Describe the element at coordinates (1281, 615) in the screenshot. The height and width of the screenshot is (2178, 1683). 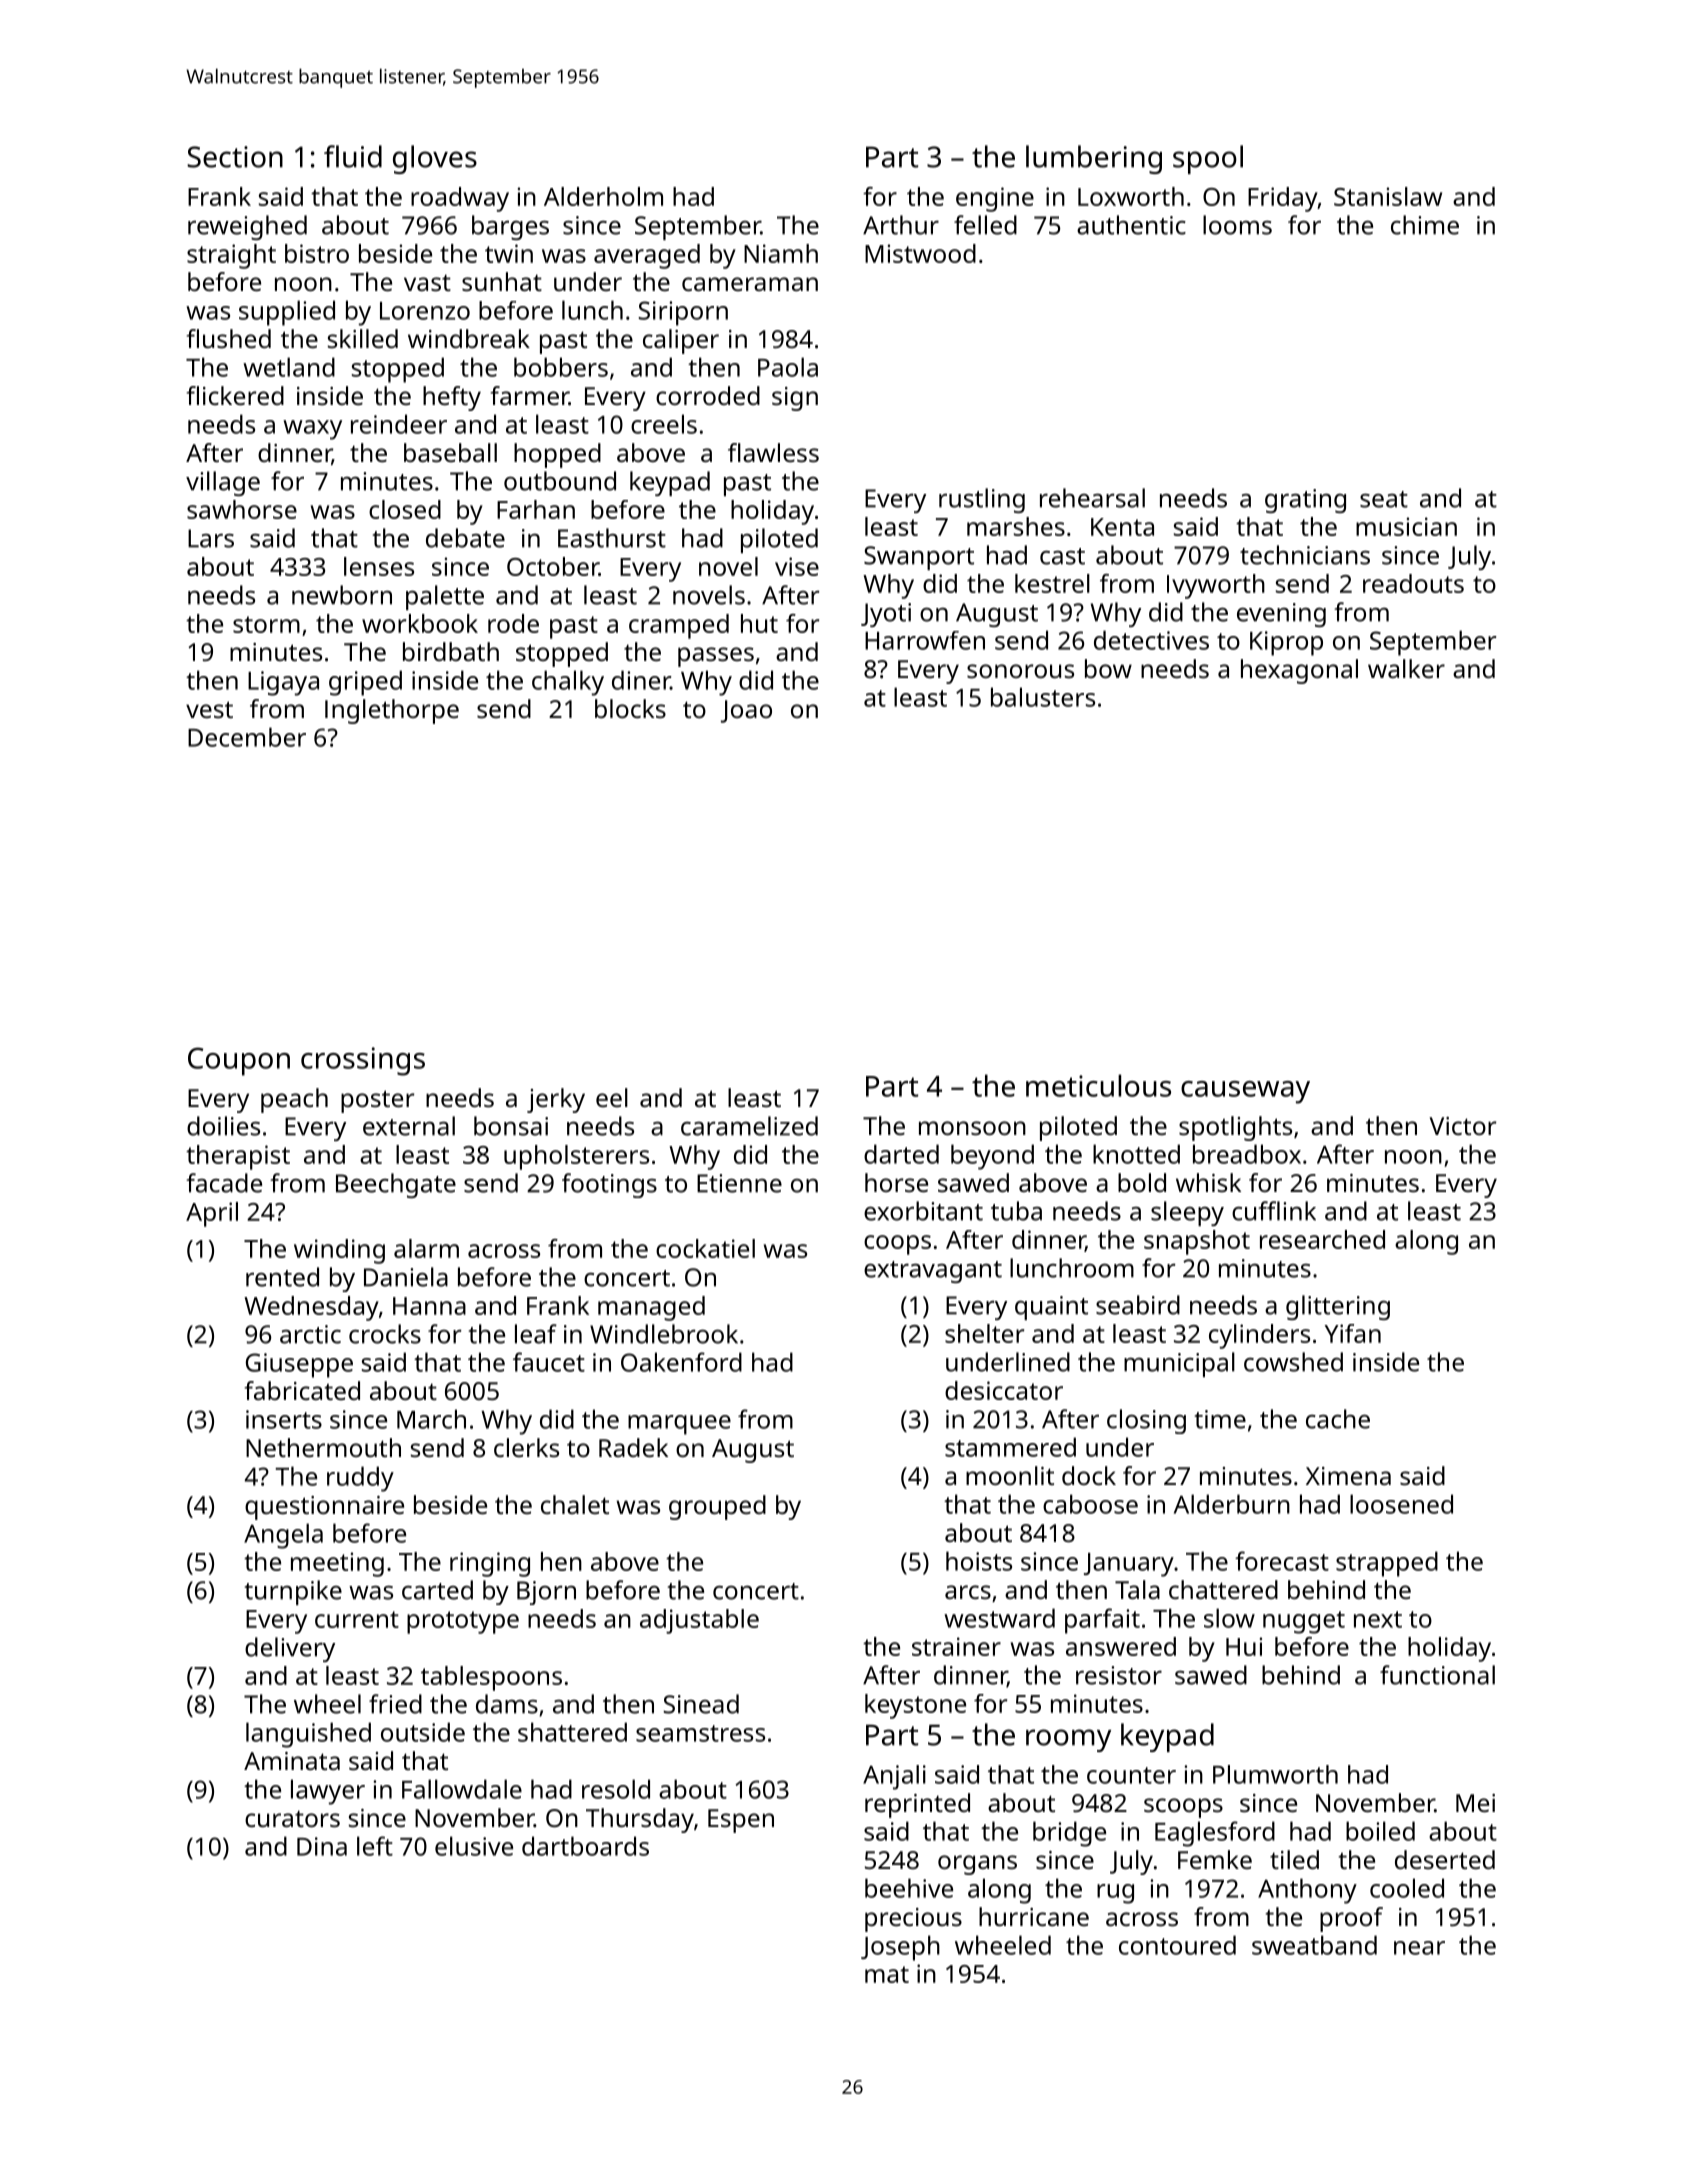
I see `evening` at that location.
